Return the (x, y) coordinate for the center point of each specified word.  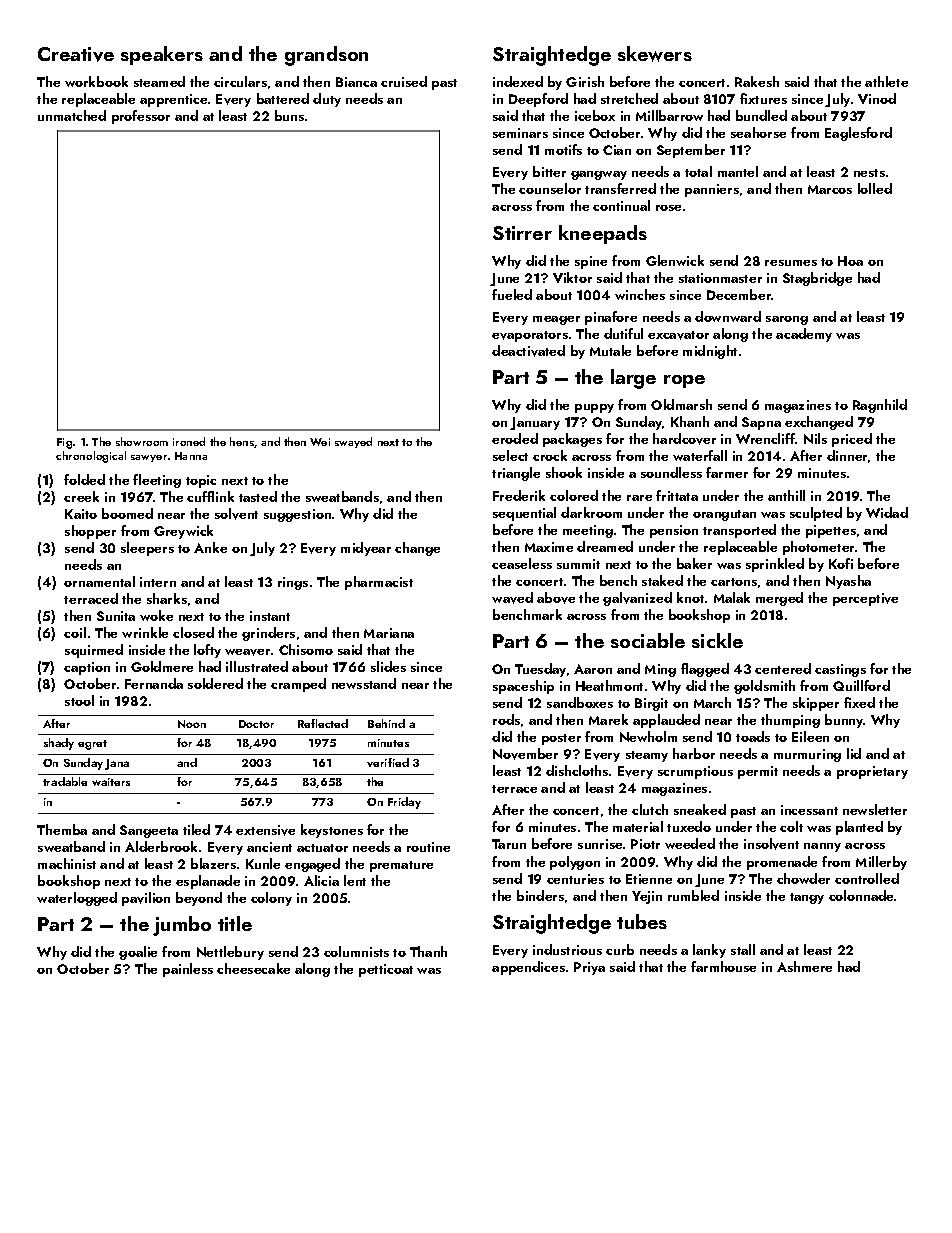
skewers (655, 54)
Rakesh (757, 81)
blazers (213, 863)
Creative (76, 54)
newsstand (364, 683)
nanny (822, 847)
